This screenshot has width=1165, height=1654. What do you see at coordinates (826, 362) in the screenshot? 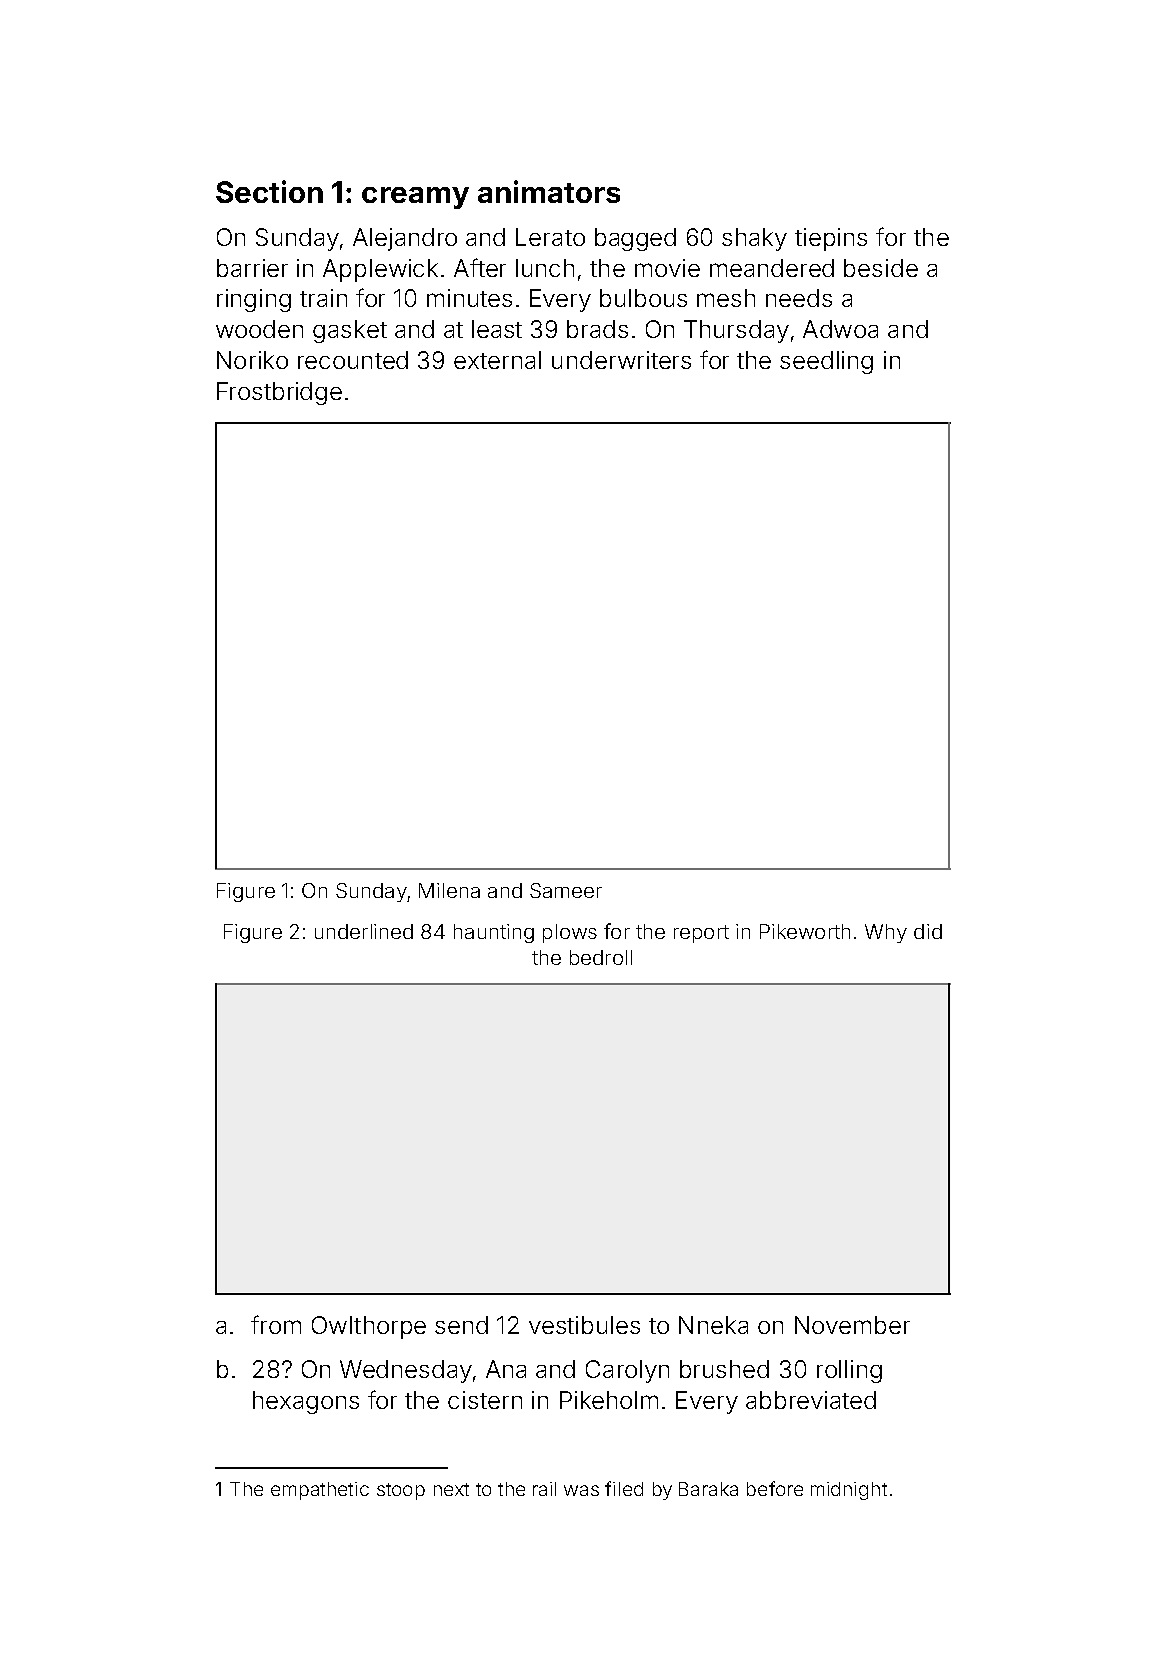
I see `seedling` at bounding box center [826, 362].
